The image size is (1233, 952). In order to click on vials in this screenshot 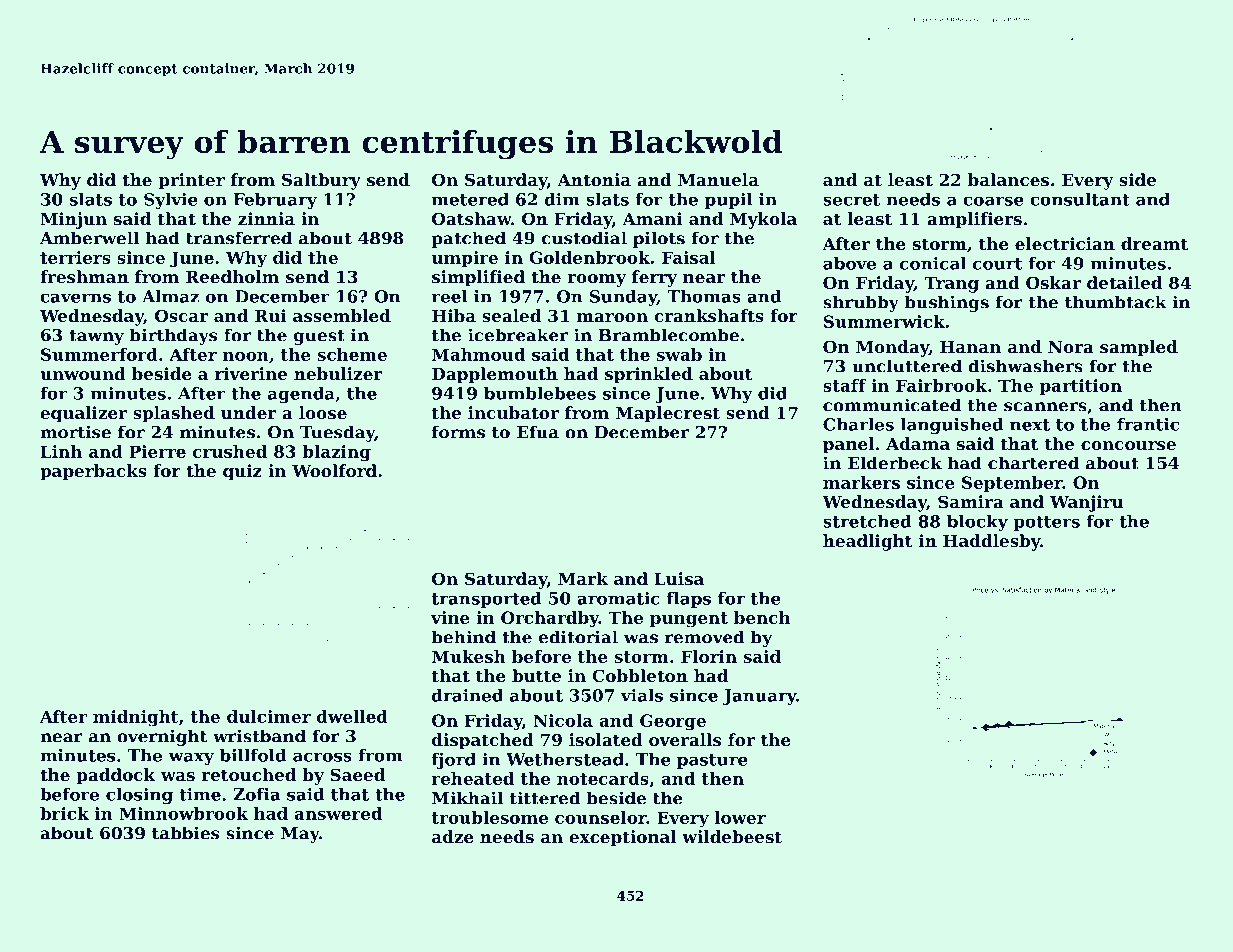, I will do `click(642, 695)`.
